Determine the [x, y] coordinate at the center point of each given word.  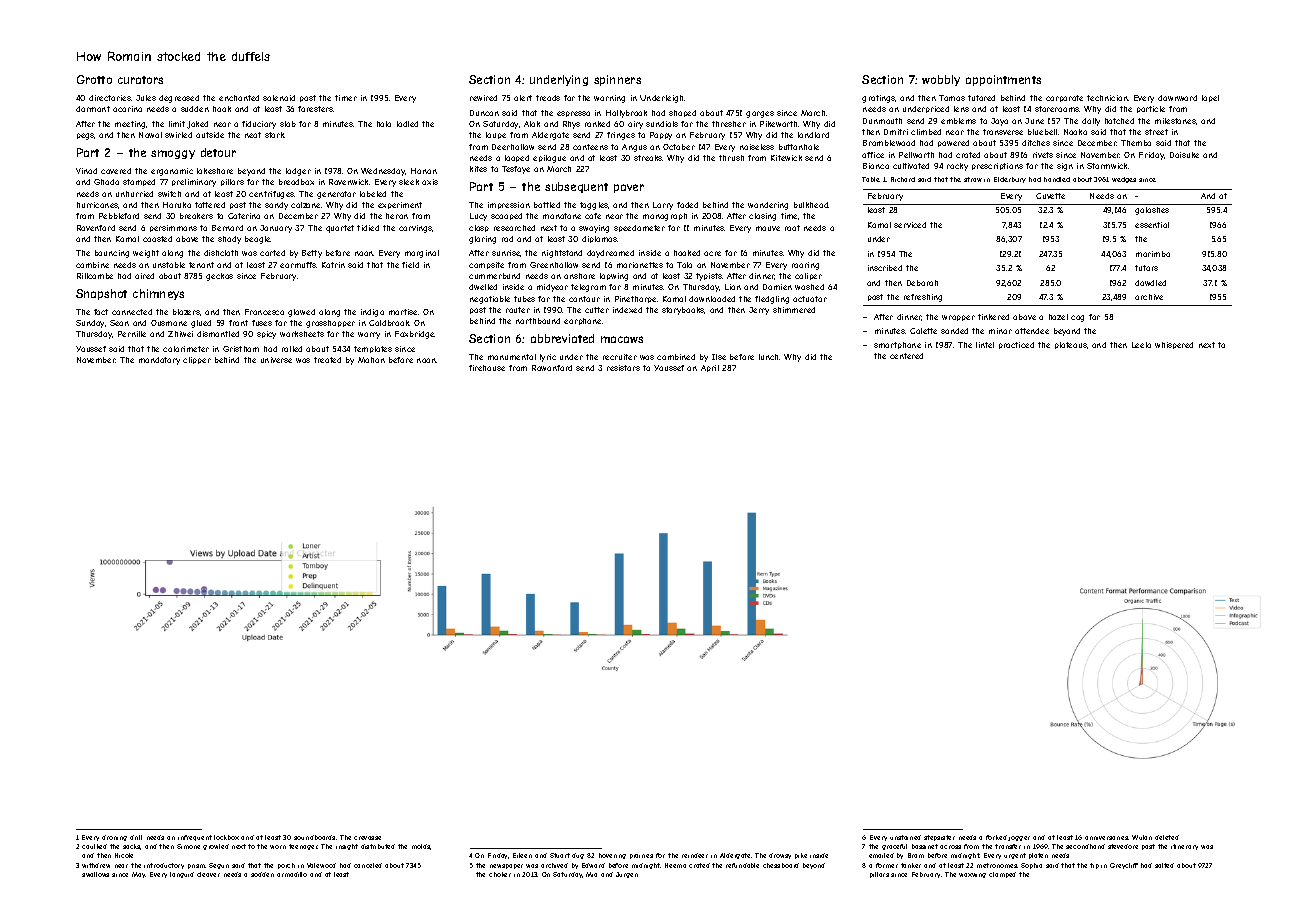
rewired [483, 98]
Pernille [132, 334]
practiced [1016, 345]
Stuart [560, 855]
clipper [197, 360]
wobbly [941, 80]
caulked [94, 846]
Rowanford [552, 368]
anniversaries [1106, 838]
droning [114, 838]
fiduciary [259, 125]
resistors [623, 368]
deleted [1167, 837]
